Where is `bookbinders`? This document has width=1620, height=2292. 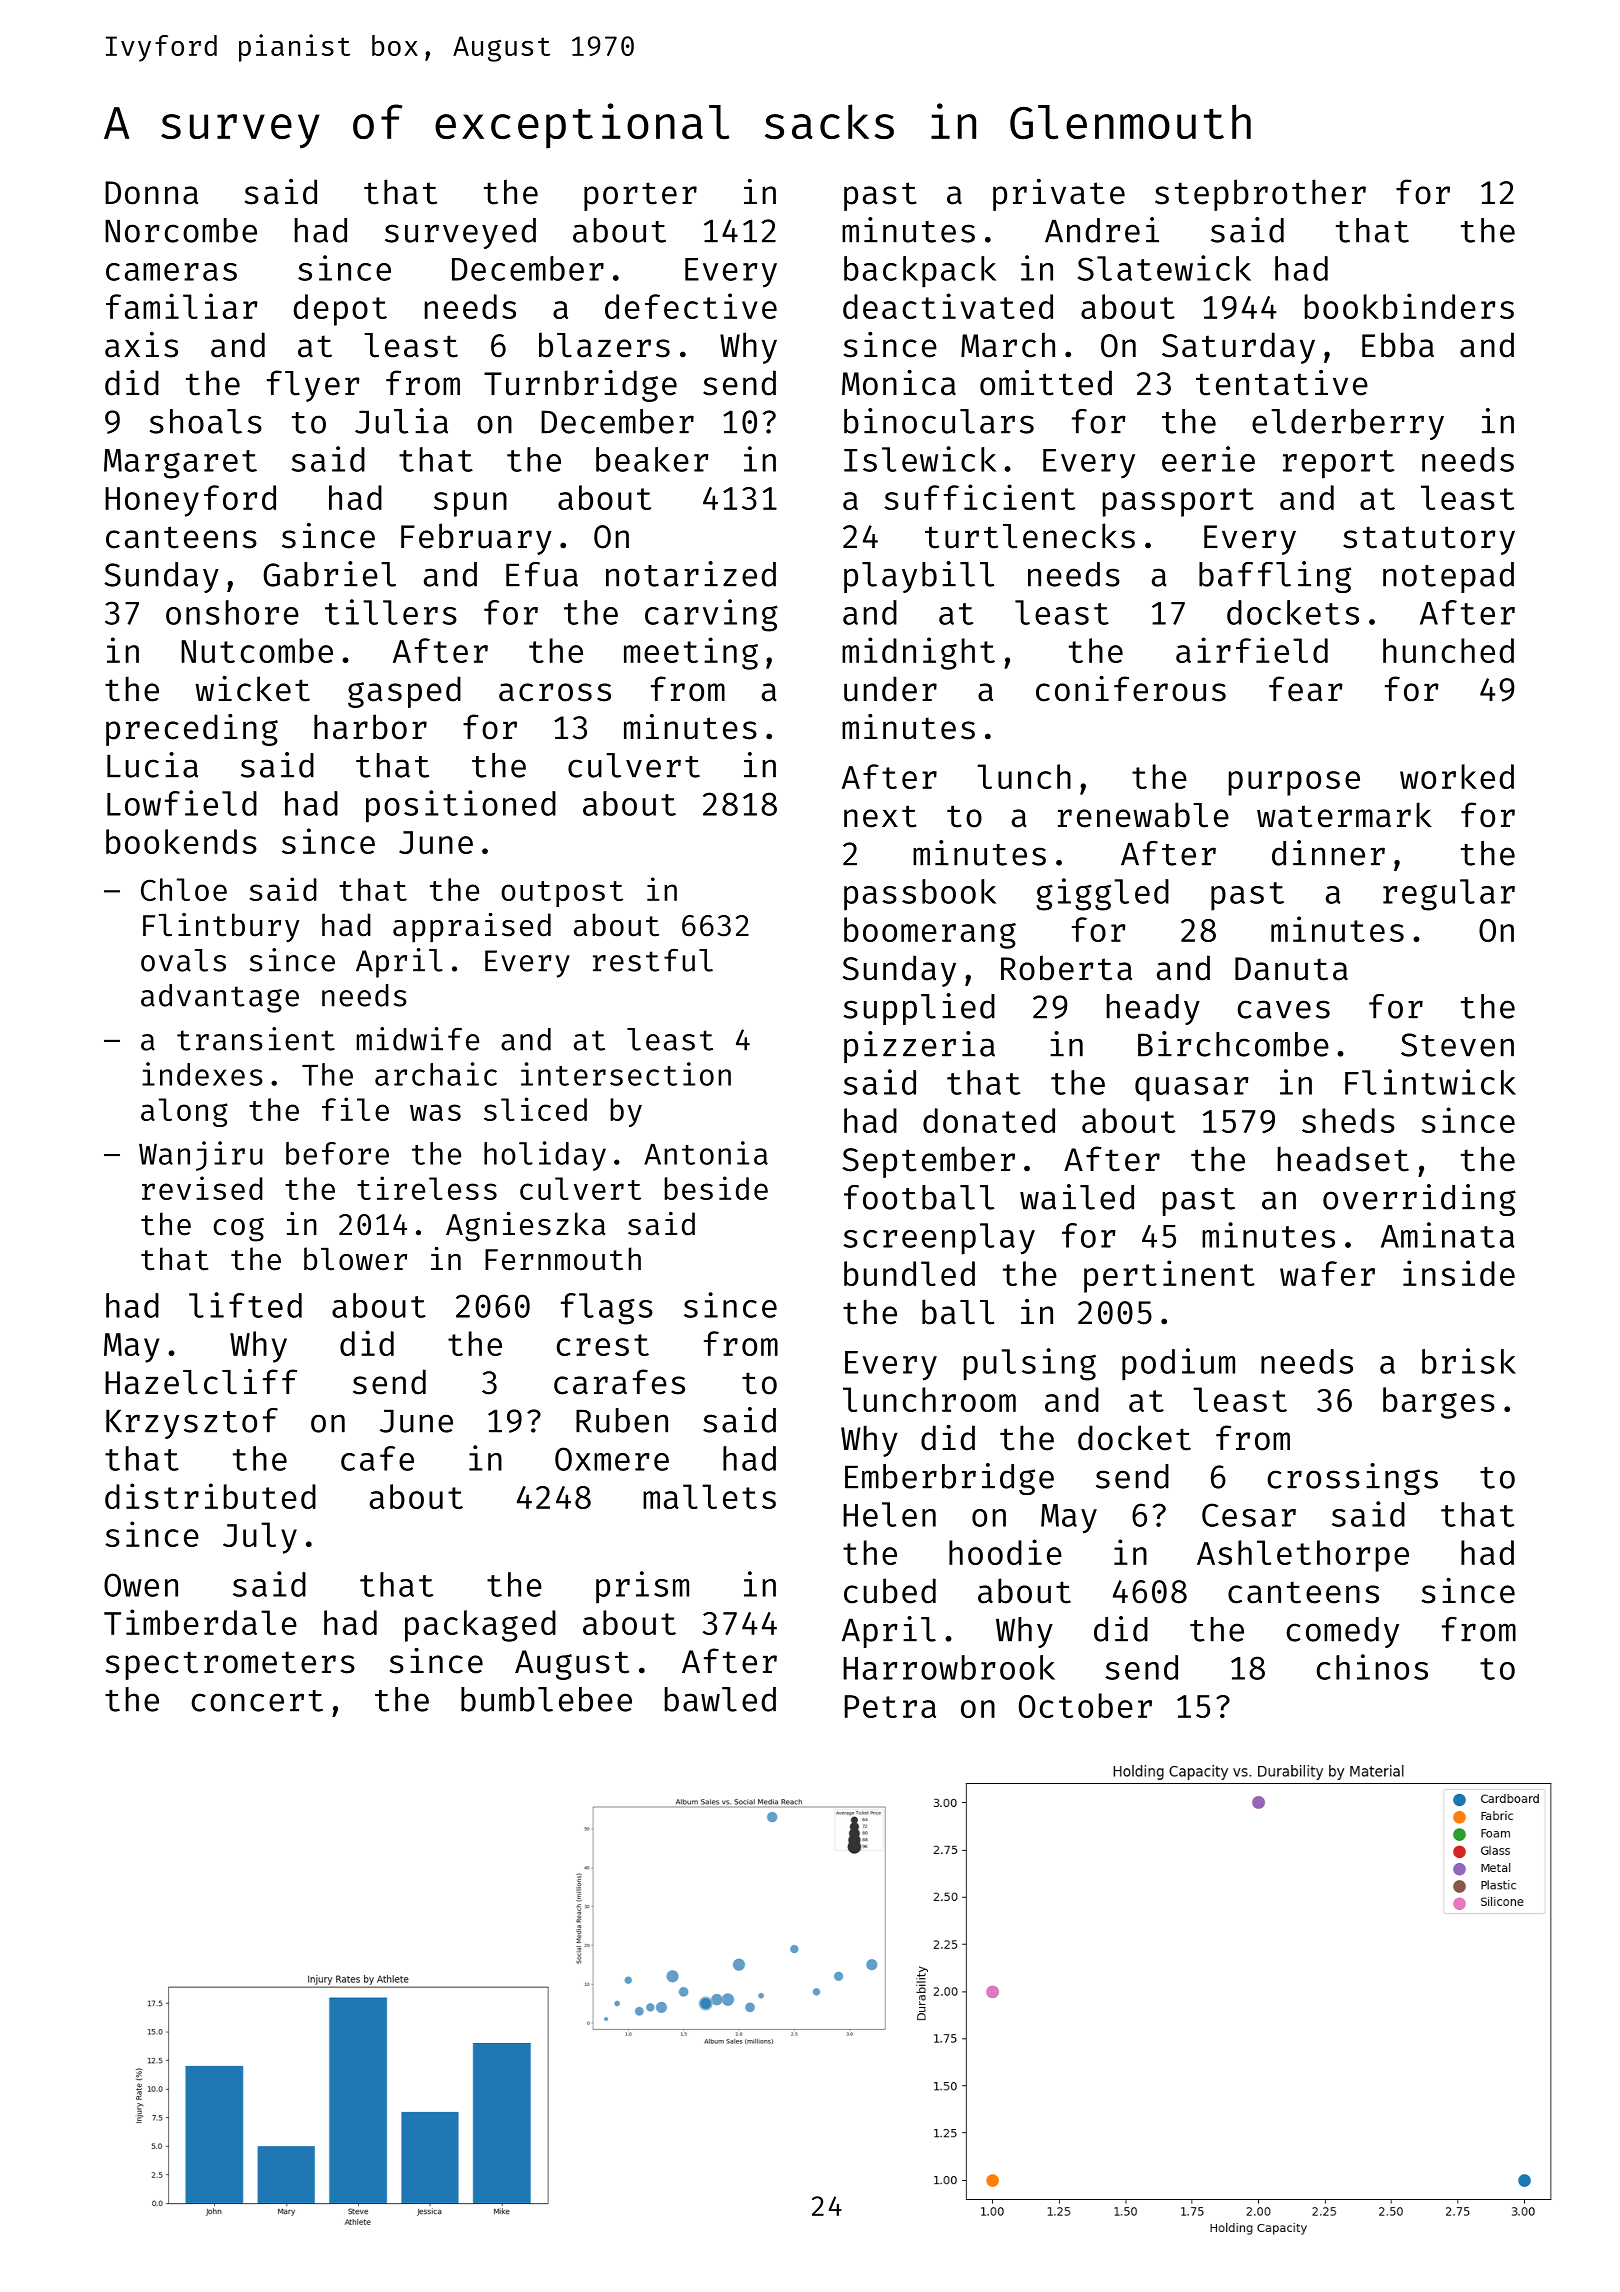
bookbinders is located at coordinates (1409, 306).
